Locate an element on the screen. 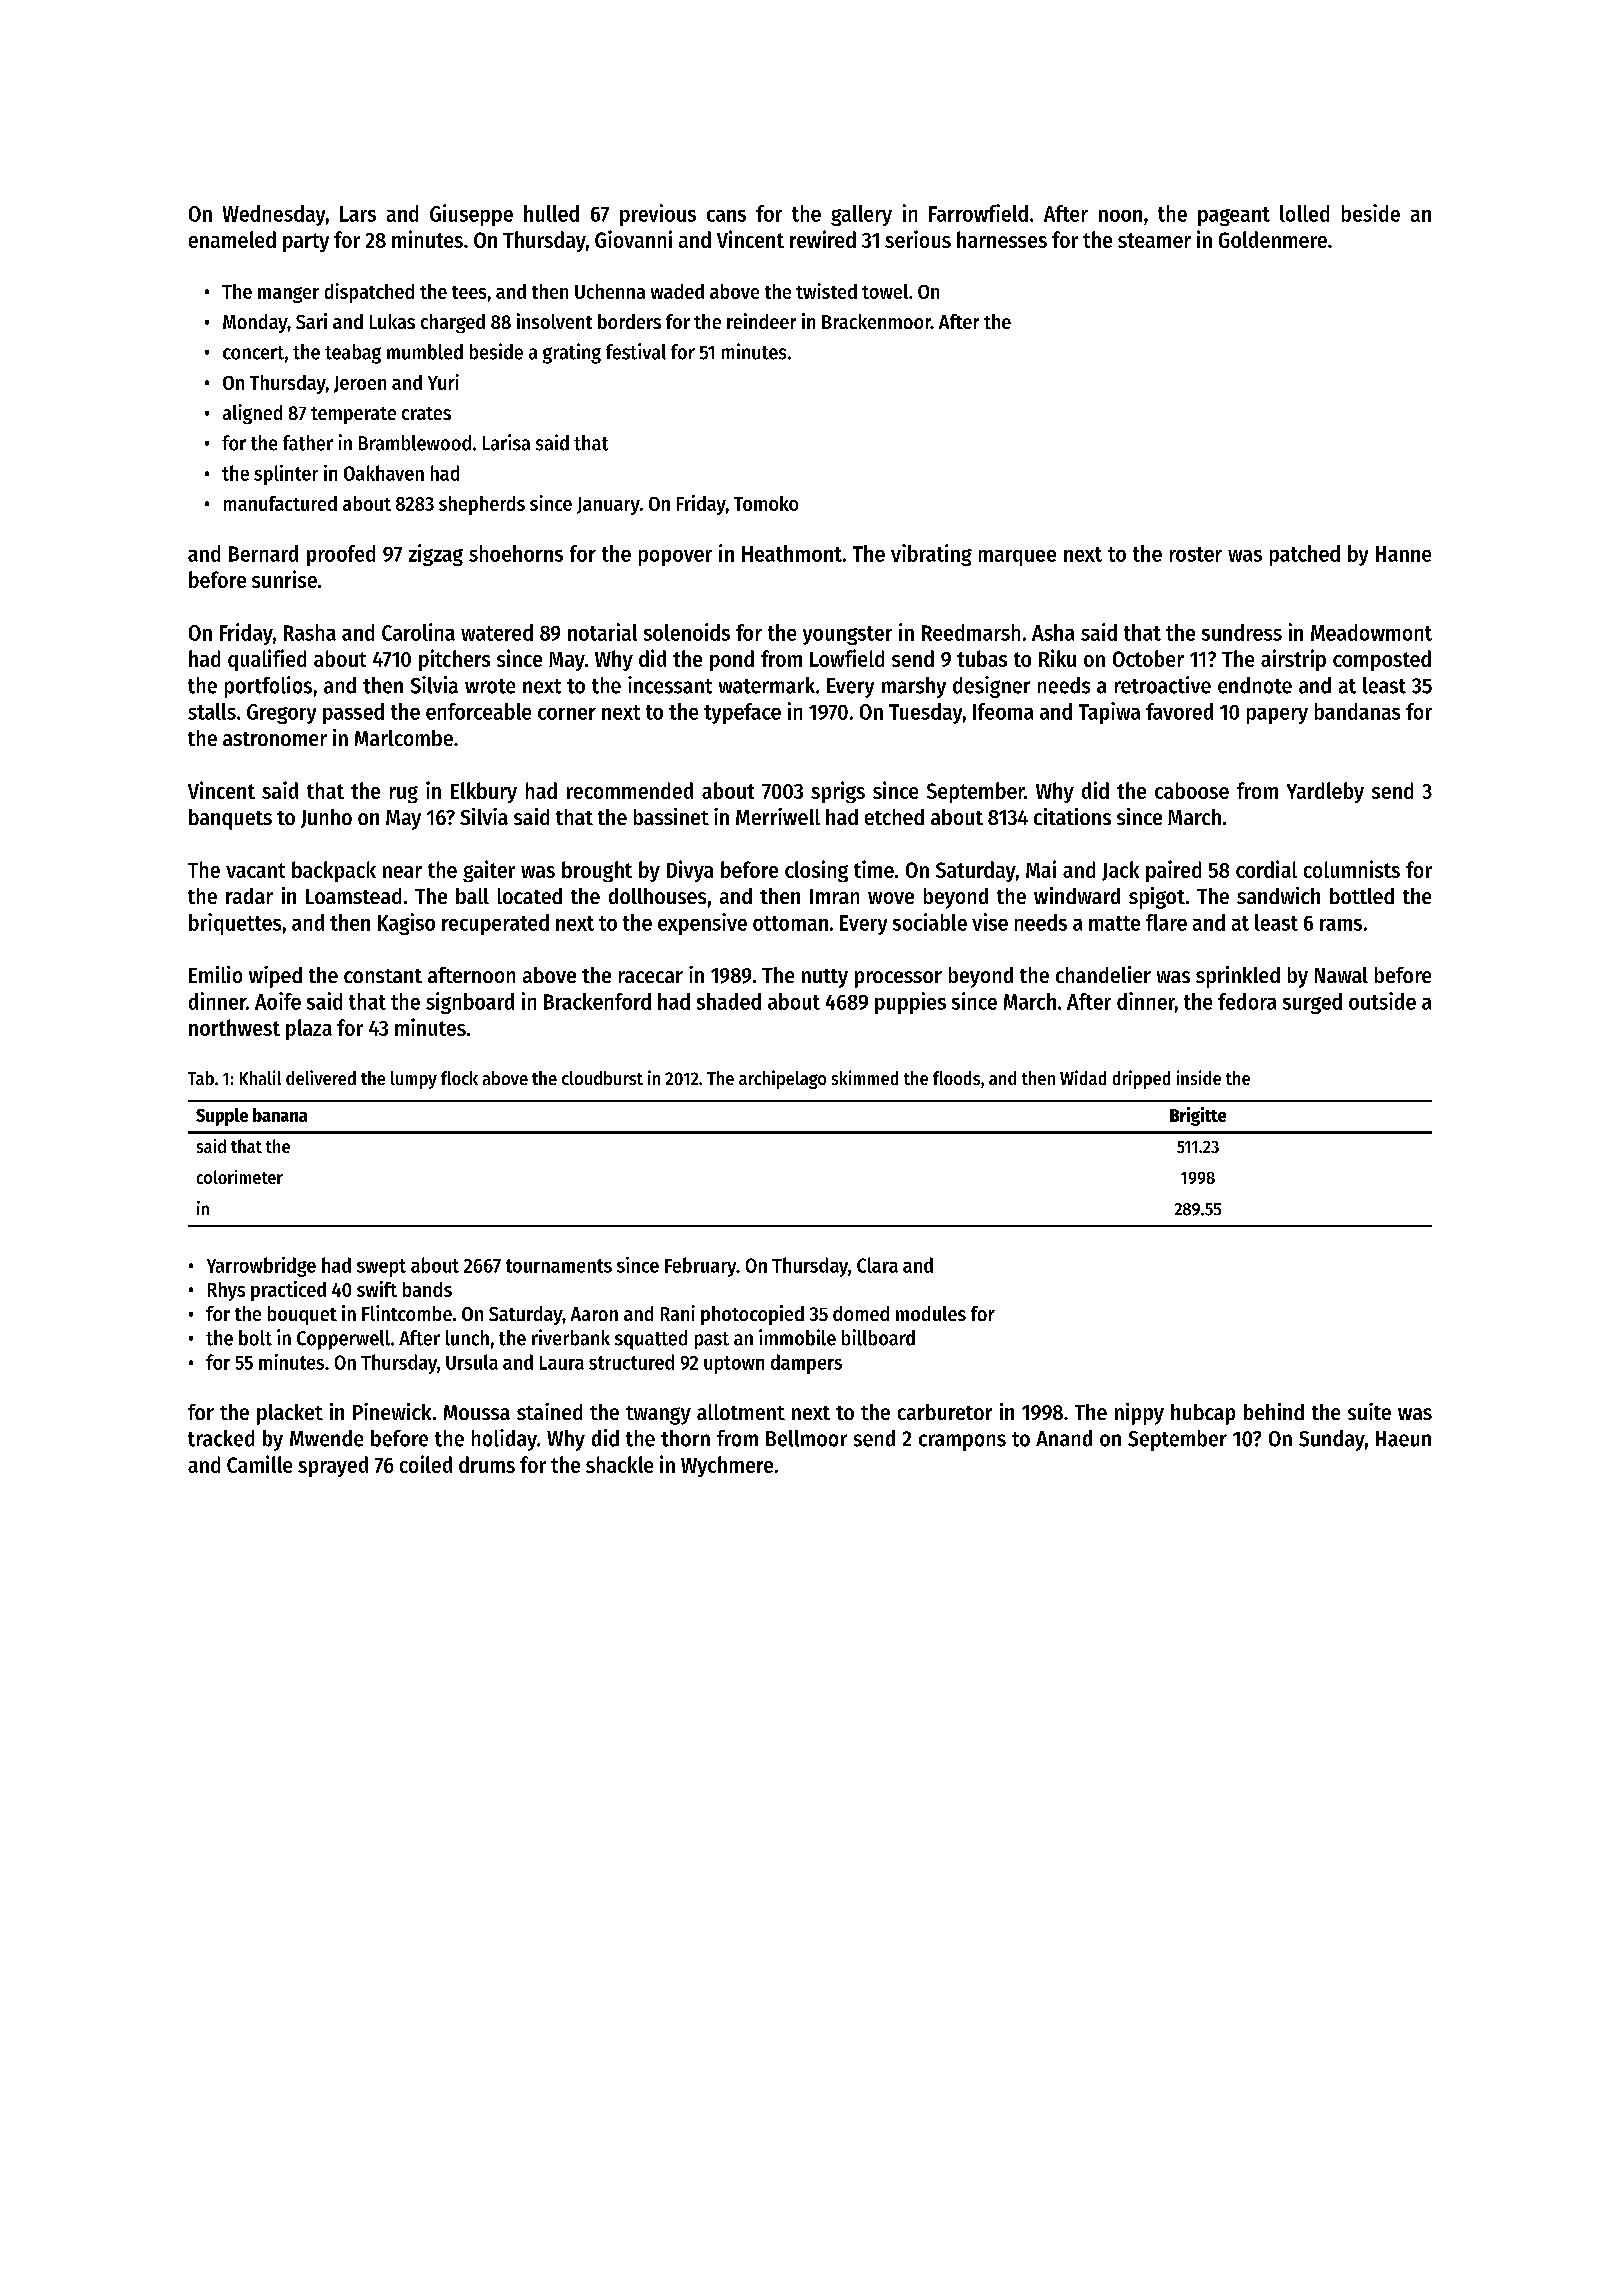  Brigitte is located at coordinates (1198, 1116).
